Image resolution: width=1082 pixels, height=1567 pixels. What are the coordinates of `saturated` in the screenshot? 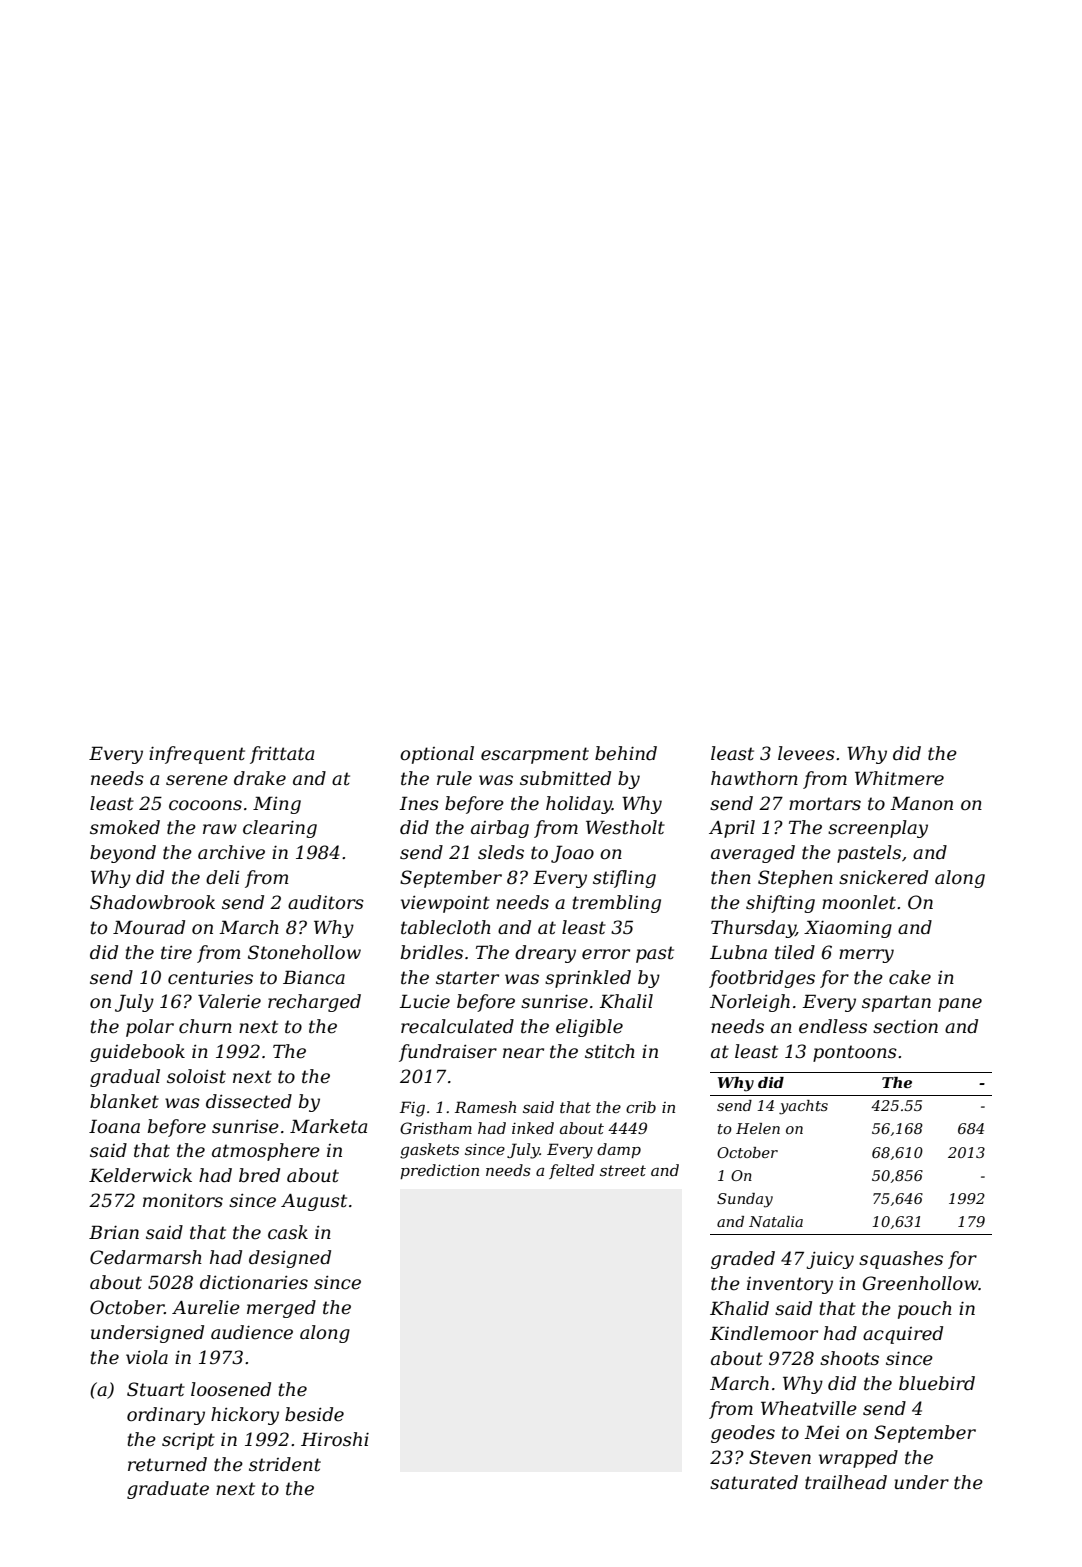 It's located at (754, 1482).
